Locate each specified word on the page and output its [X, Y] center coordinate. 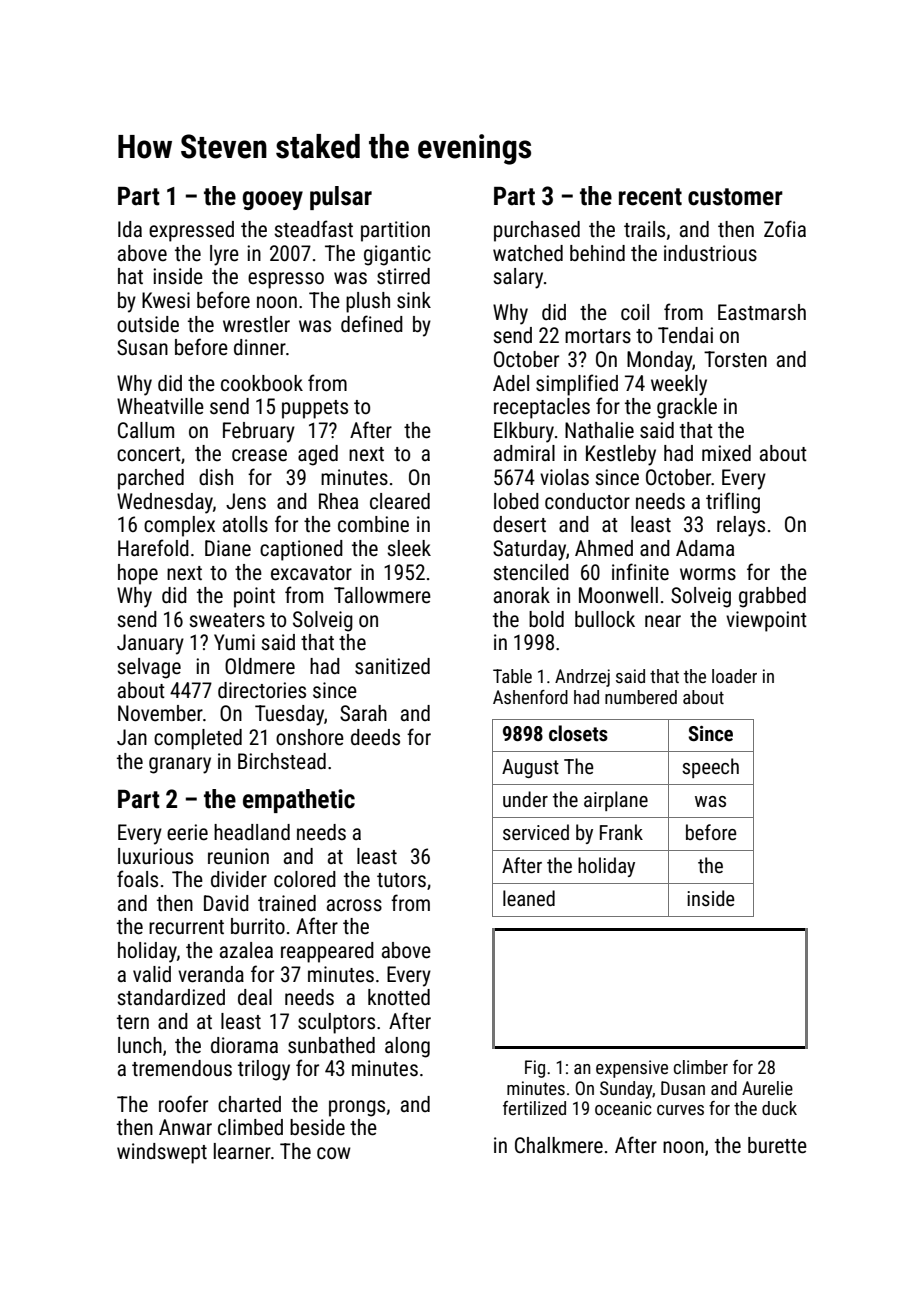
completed [198, 739]
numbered [641, 697]
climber [701, 1067]
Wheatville [160, 406]
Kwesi [166, 300]
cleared [400, 501]
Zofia [785, 228]
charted [249, 1104]
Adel [511, 383]
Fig [535, 1069]
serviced [536, 832]
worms [708, 574]
